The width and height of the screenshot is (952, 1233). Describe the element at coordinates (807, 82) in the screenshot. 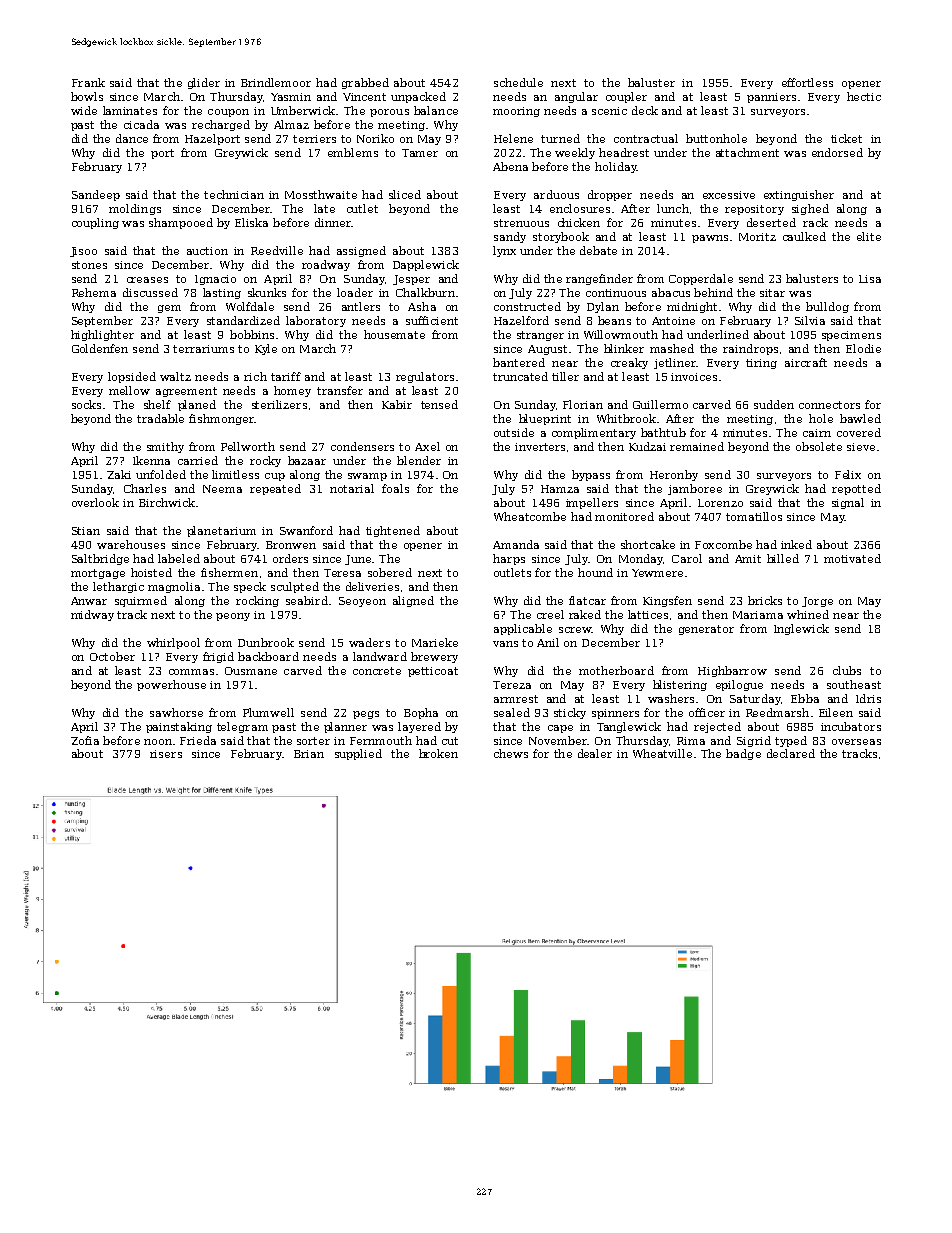

I see `effortless` at that location.
